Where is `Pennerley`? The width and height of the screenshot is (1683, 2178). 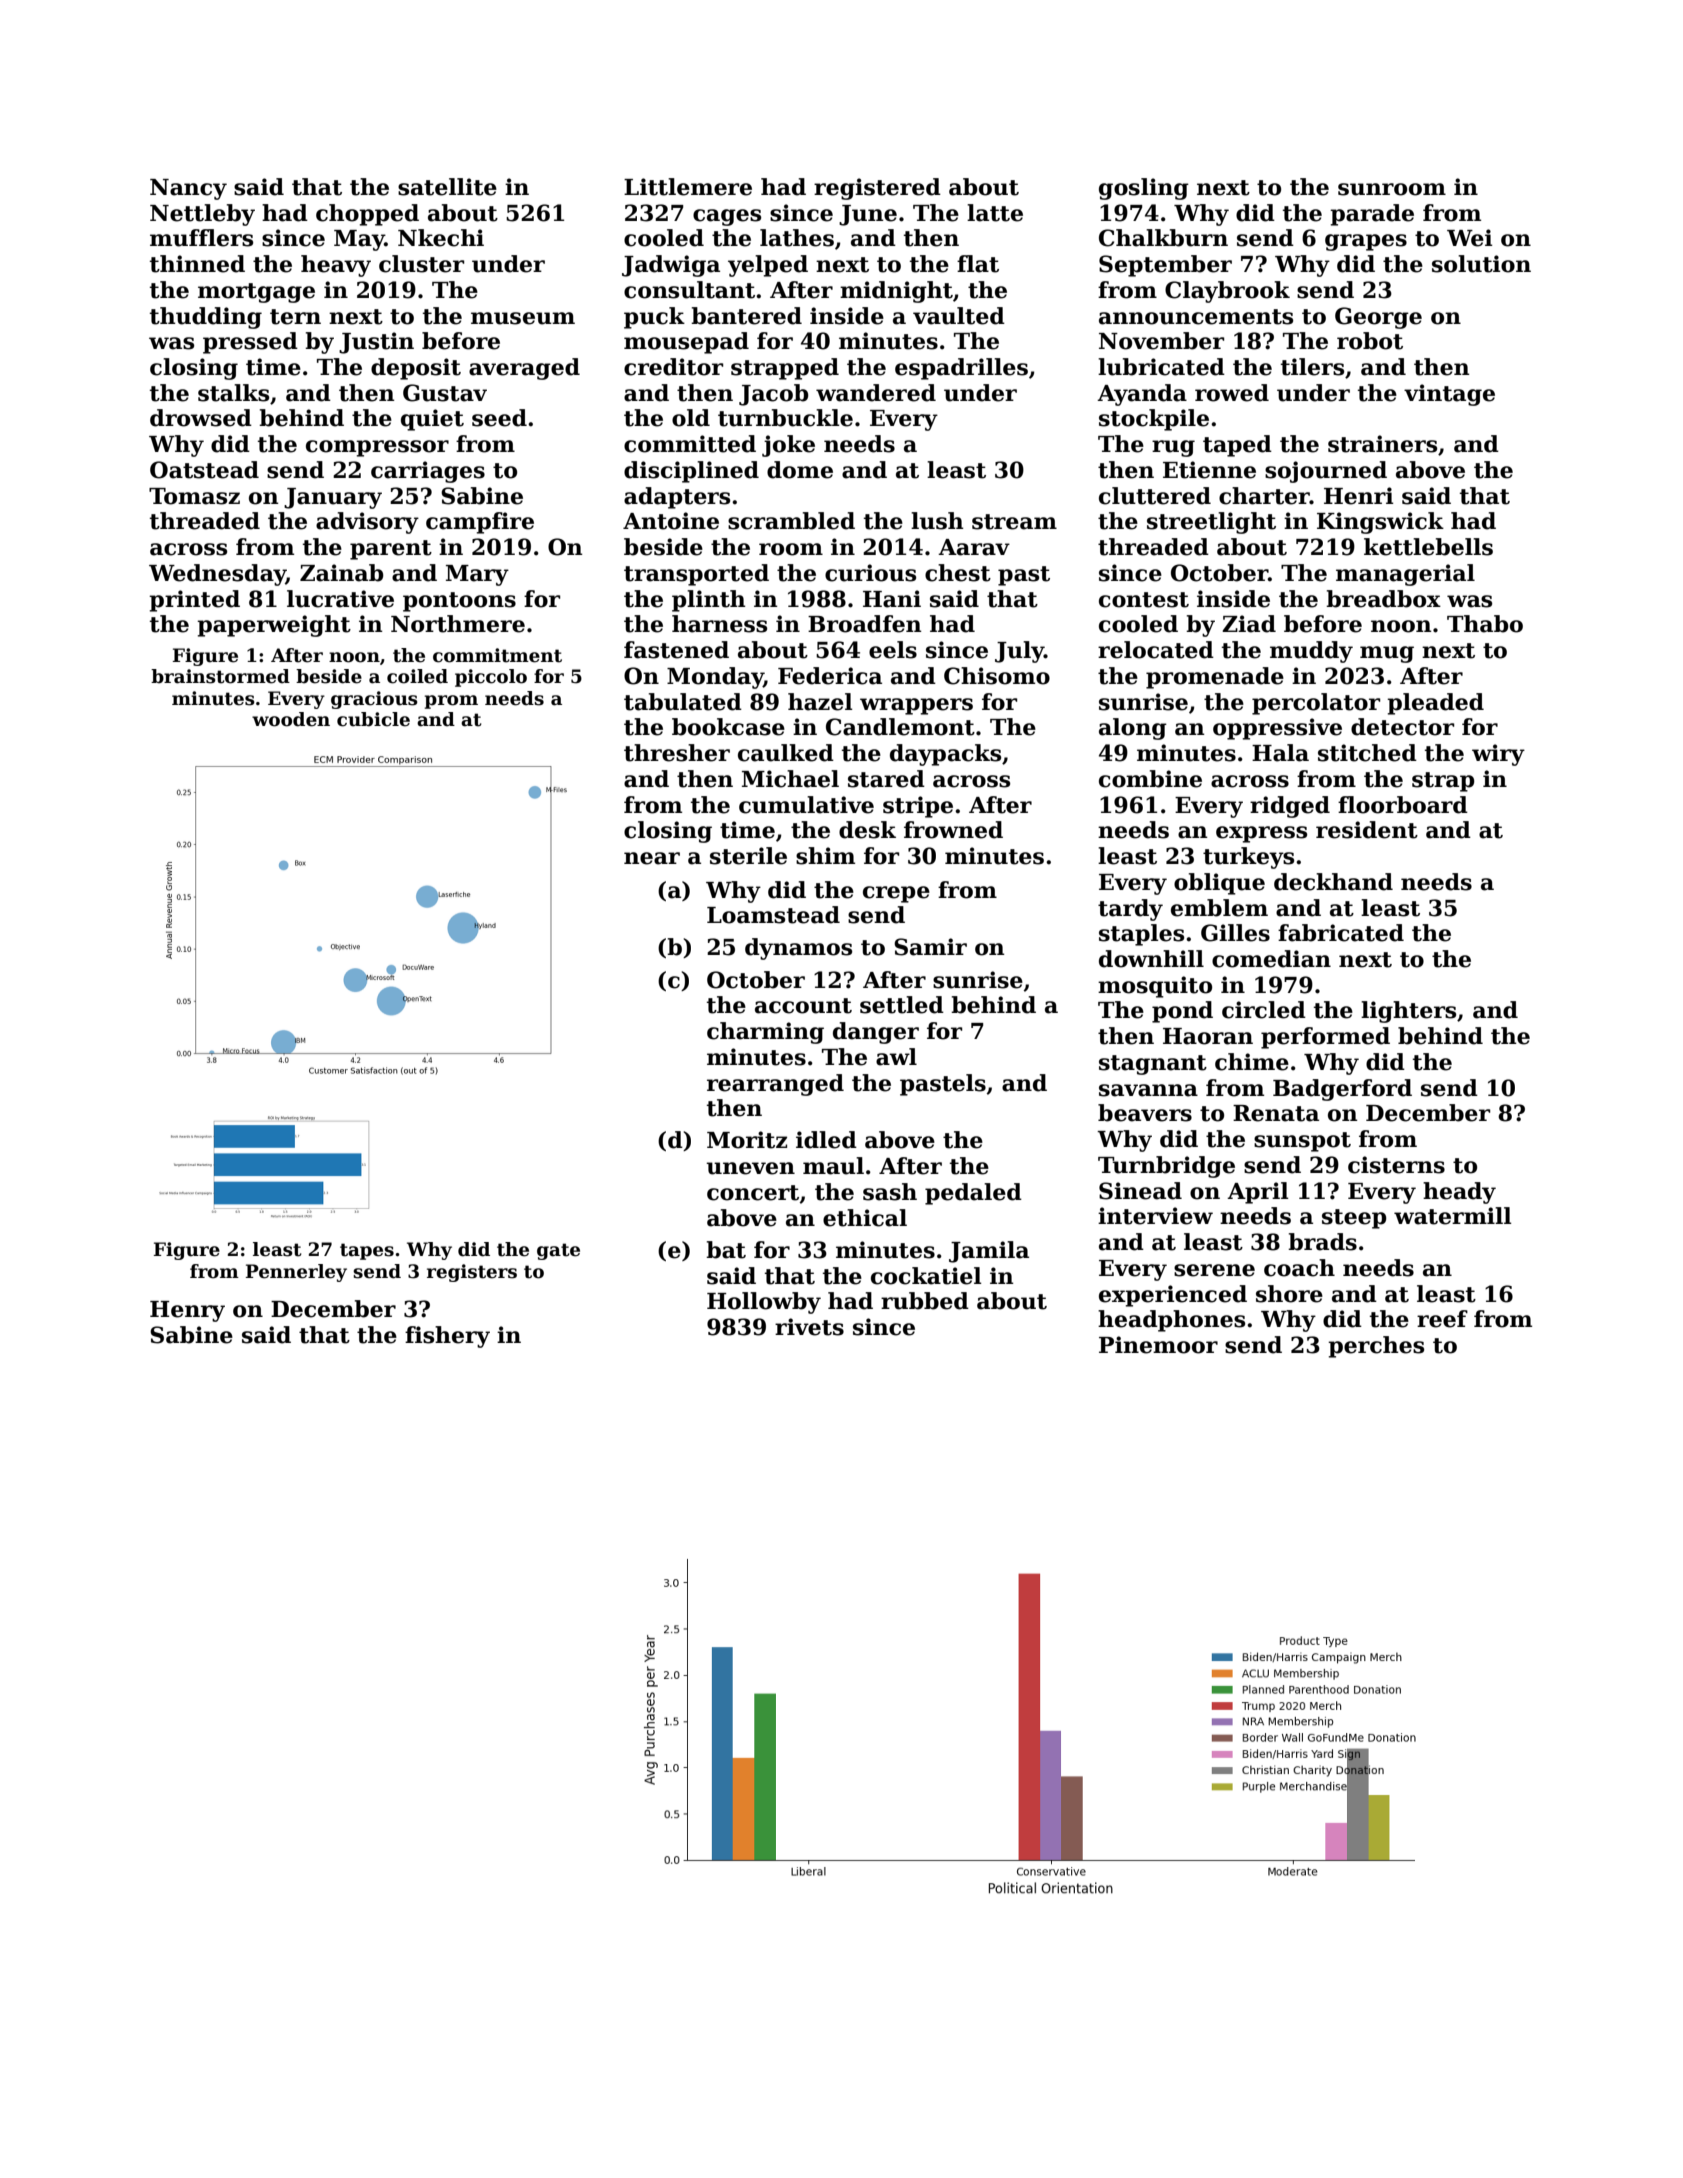
Pennerley is located at coordinates (296, 1273).
